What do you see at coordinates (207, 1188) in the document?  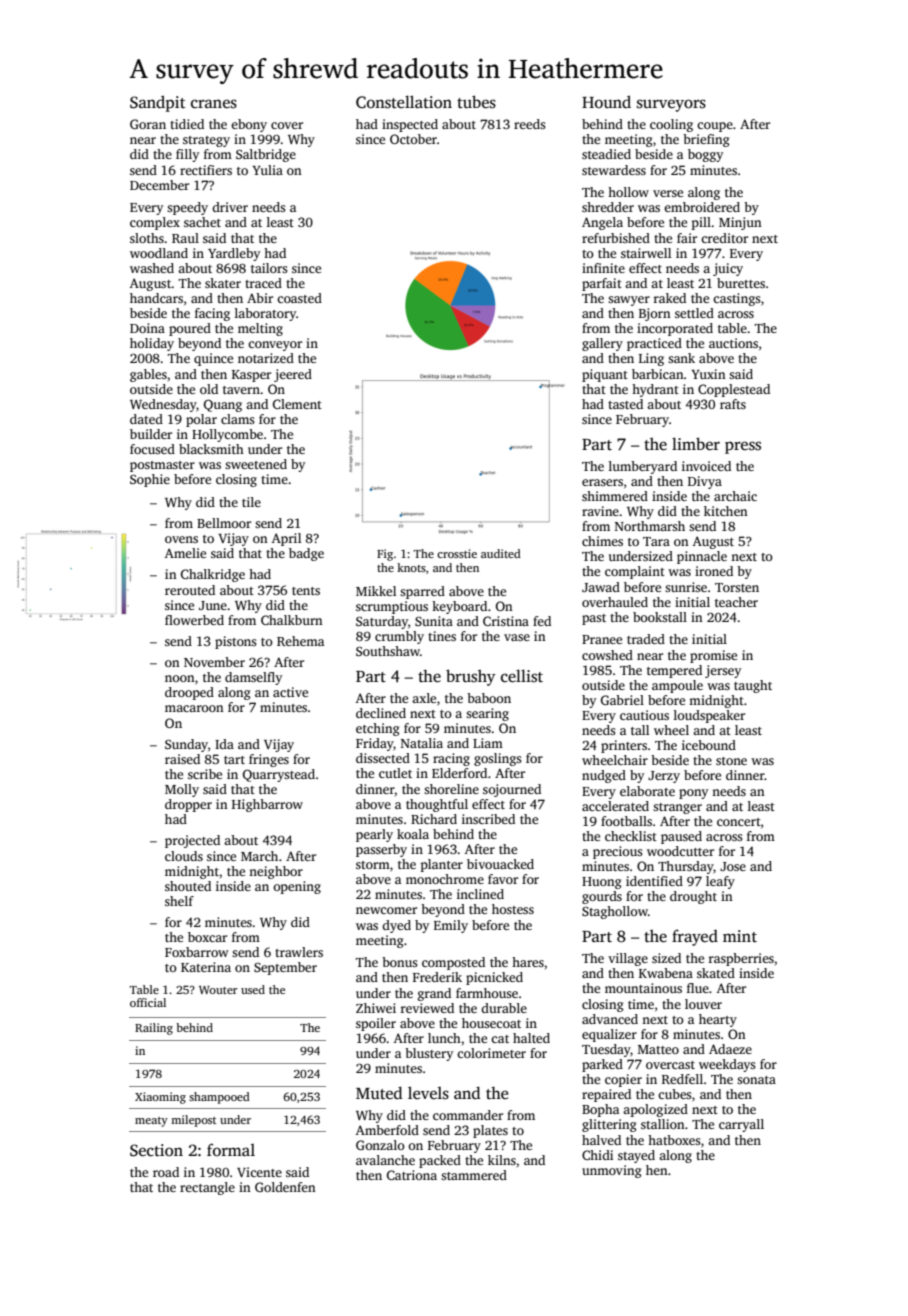 I see `rectangle` at bounding box center [207, 1188].
